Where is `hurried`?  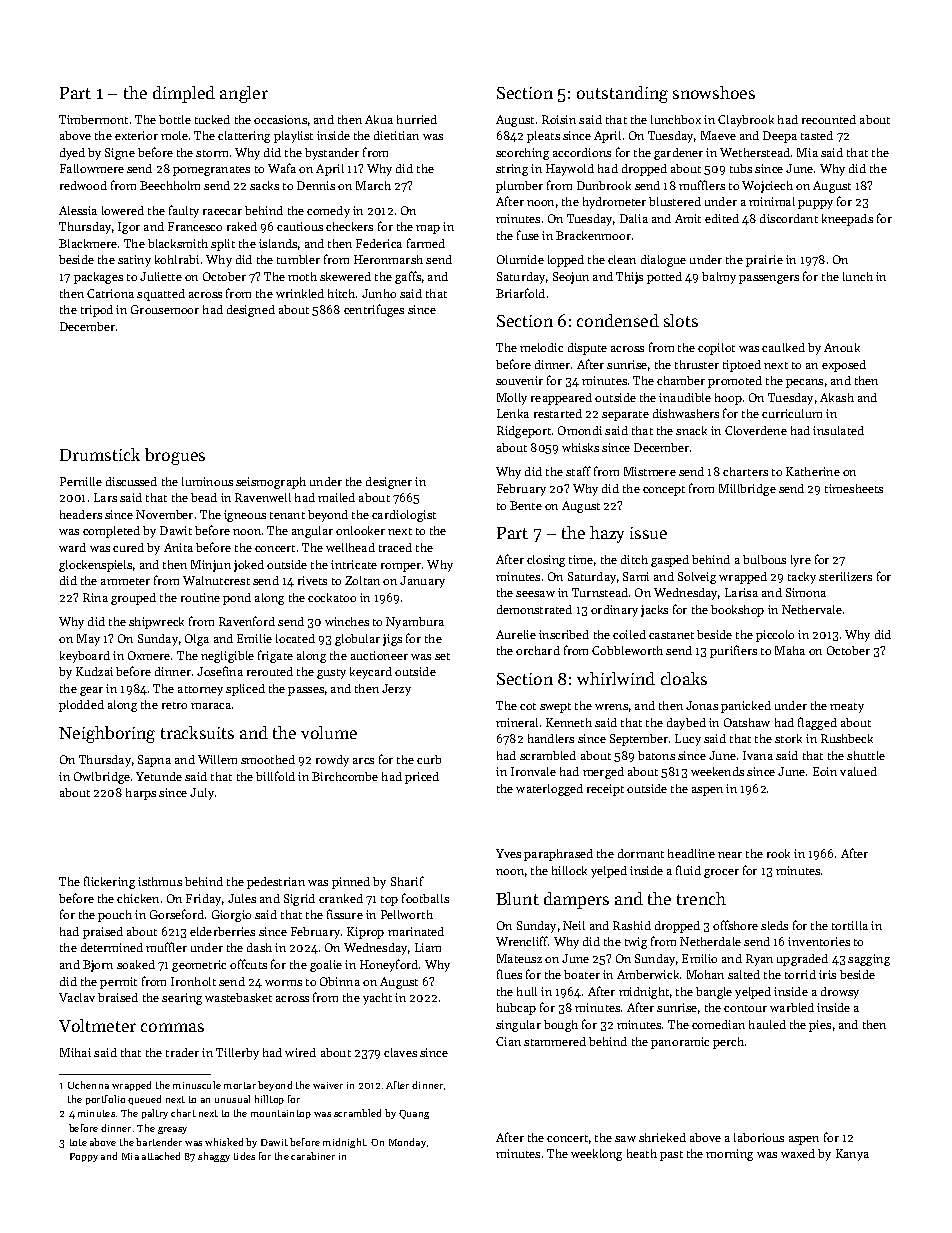
hurried is located at coordinates (417, 119).
